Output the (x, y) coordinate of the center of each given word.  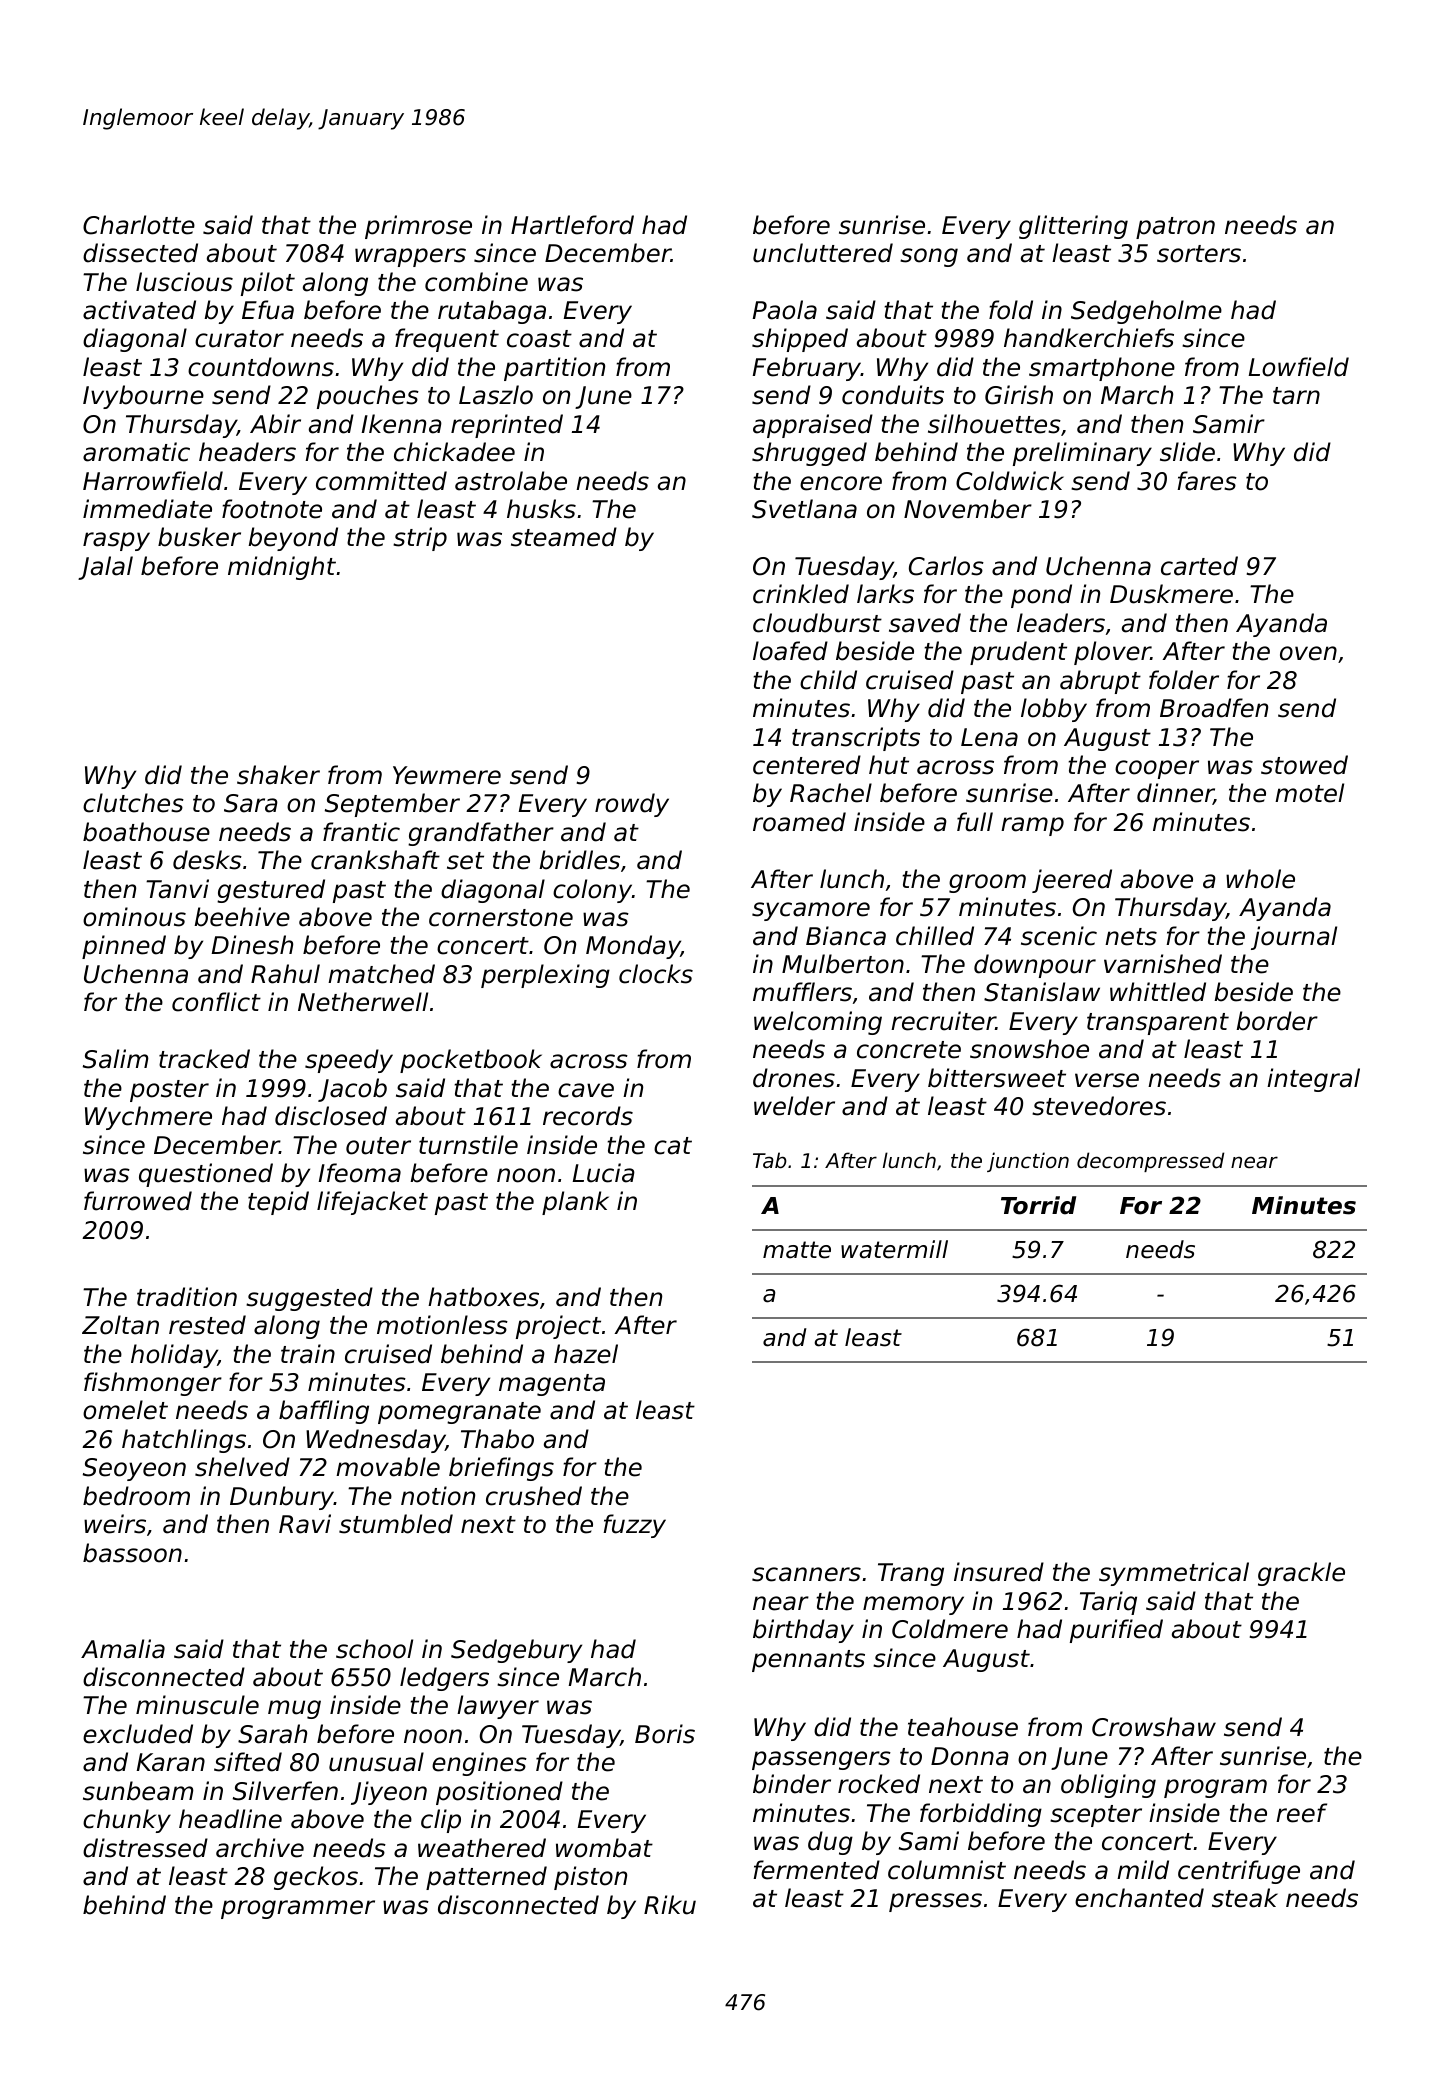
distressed (145, 1848)
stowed (1304, 765)
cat (673, 1146)
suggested (309, 1299)
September (392, 805)
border (1277, 1021)
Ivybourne (143, 397)
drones (794, 1078)
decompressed (1150, 1162)
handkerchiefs (1089, 338)
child (828, 680)
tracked (204, 1059)
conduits (893, 395)
